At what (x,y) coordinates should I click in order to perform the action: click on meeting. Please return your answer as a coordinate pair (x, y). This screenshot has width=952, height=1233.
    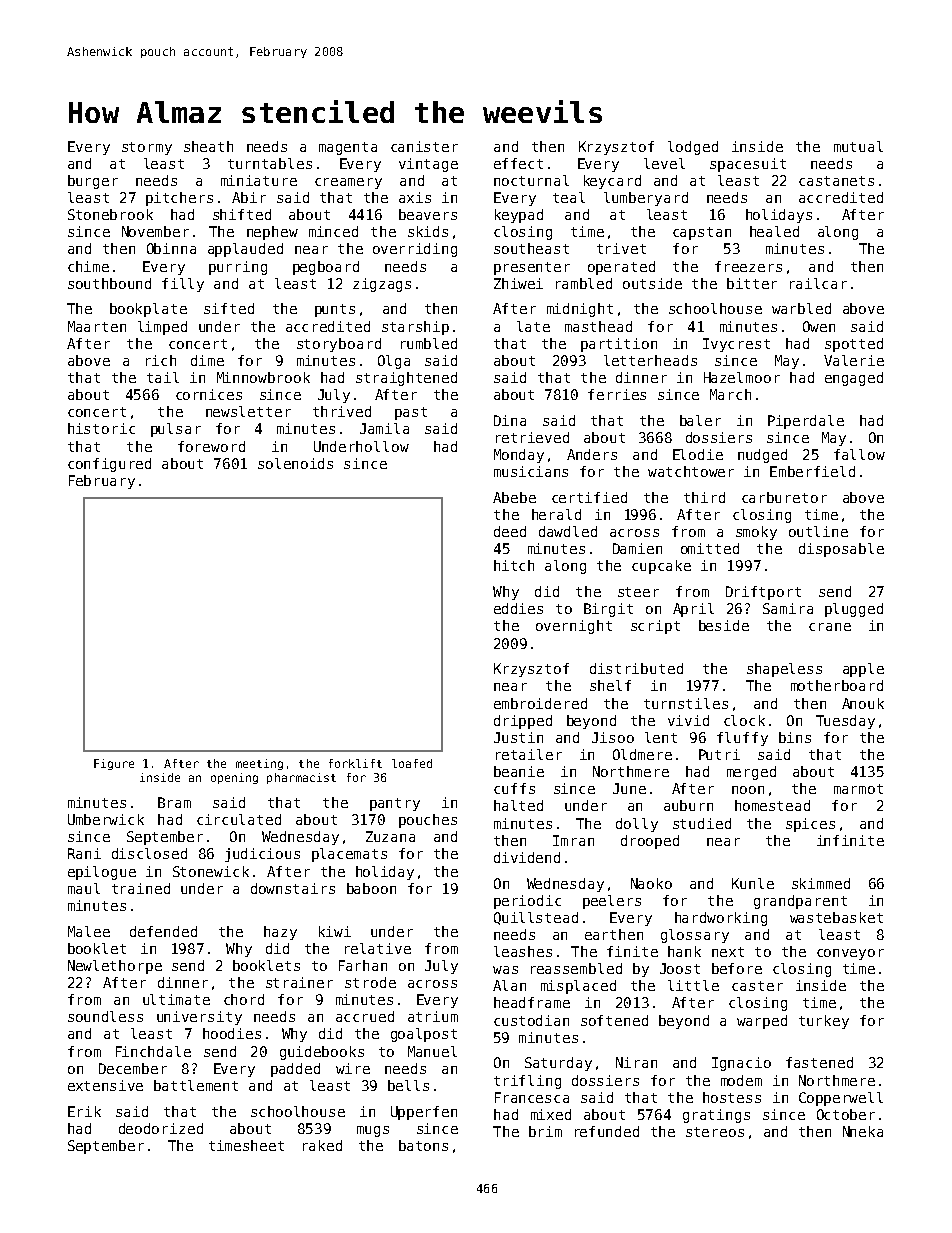
    Looking at the image, I should click on (259, 764).
